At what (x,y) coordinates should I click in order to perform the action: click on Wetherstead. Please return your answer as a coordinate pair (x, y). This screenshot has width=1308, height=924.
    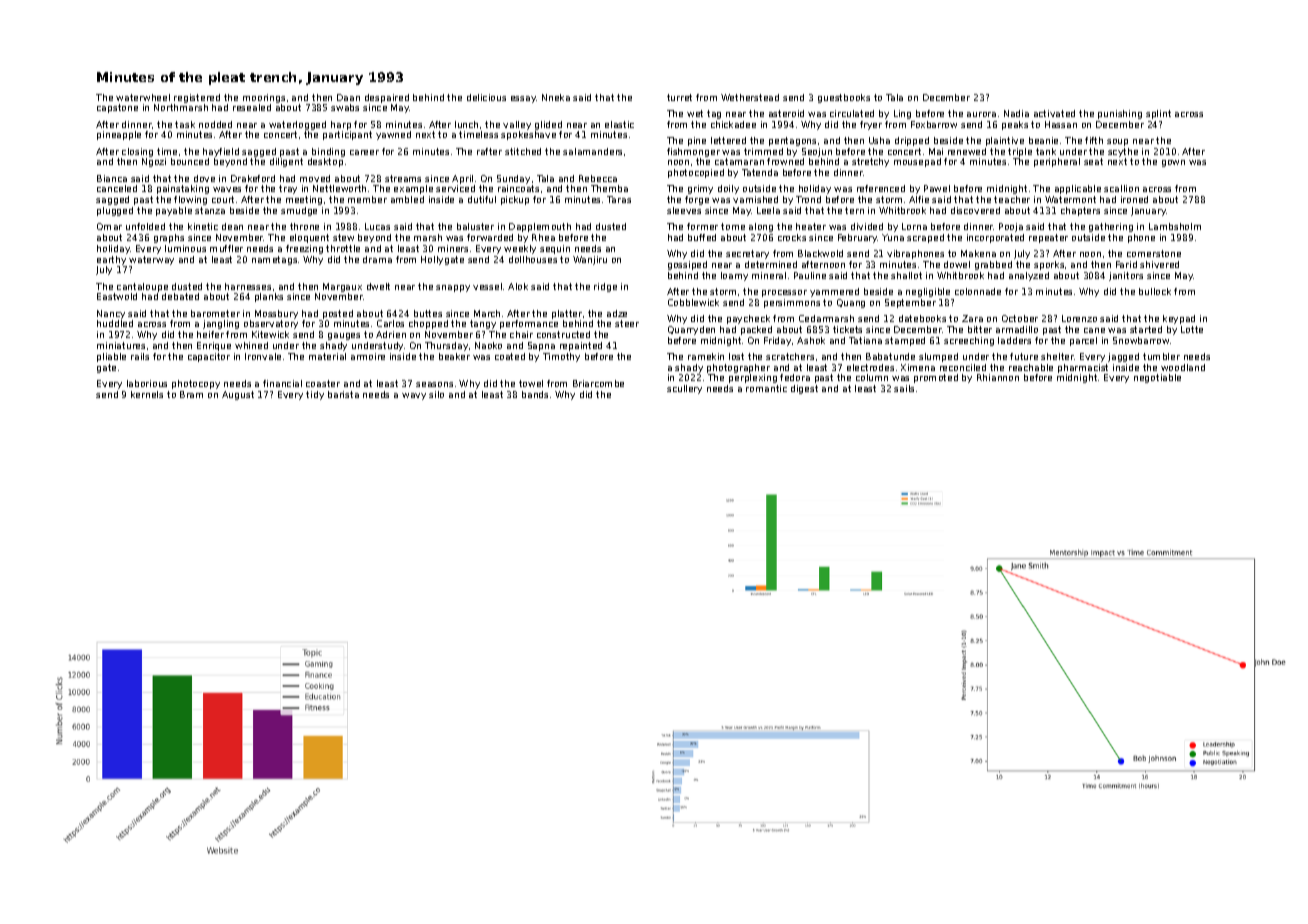
    Looking at the image, I should click on (750, 97).
